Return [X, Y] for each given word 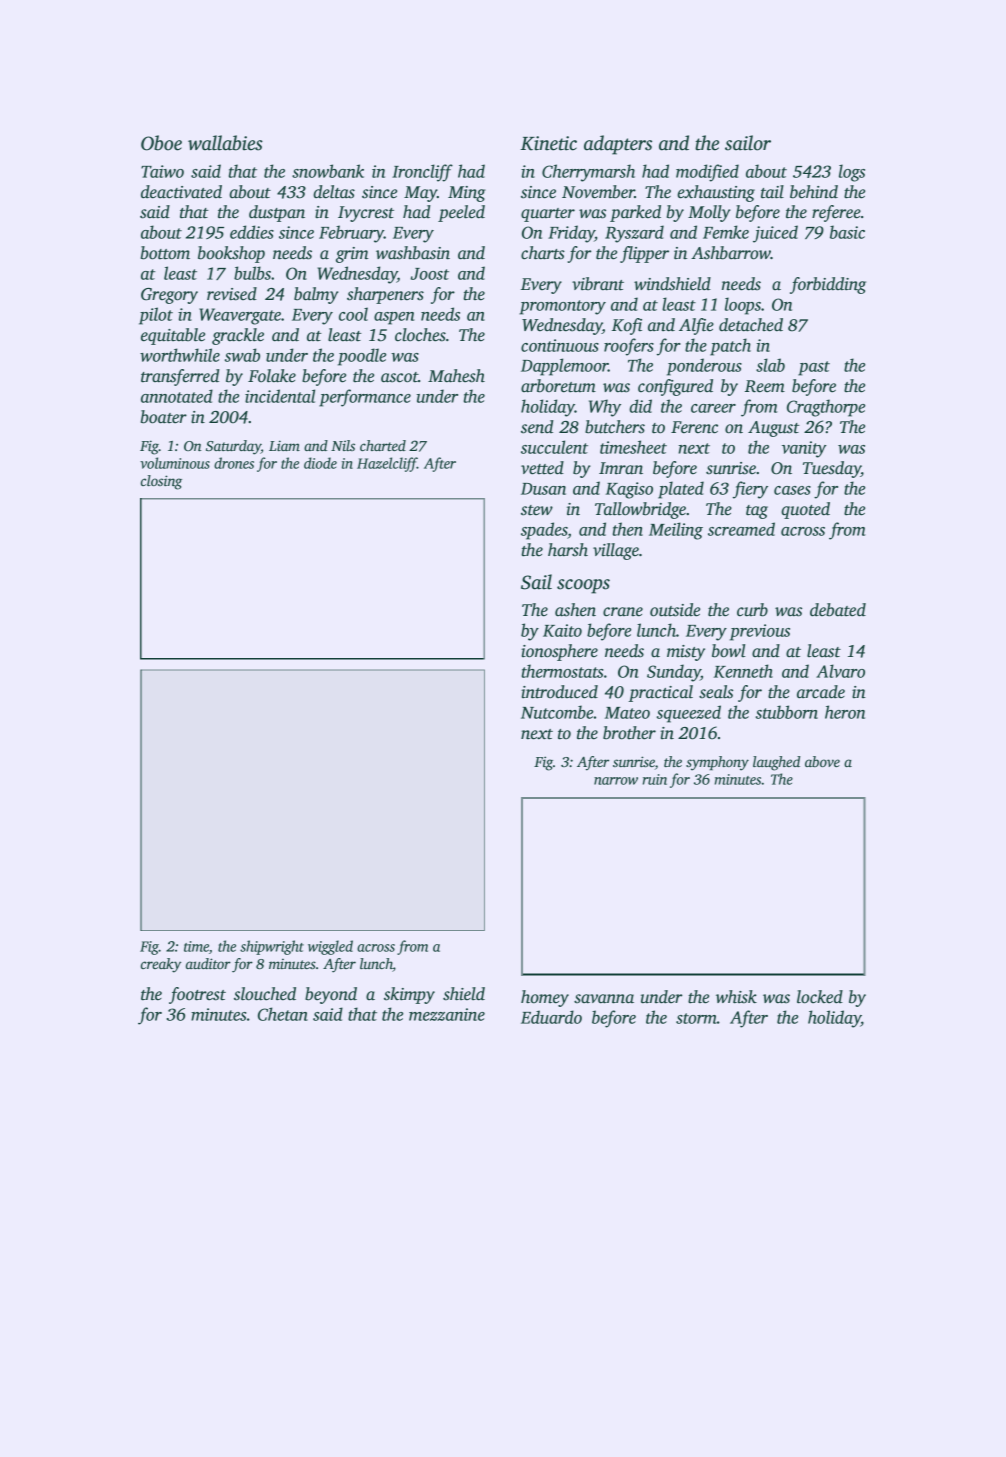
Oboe [161, 143]
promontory [562, 307]
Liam [284, 445]
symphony [717, 763]
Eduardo [551, 1017]
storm [696, 1018]
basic [847, 232]
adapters [618, 145]
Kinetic [548, 143]
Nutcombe [557, 712]
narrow [616, 781]
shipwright [272, 947]
